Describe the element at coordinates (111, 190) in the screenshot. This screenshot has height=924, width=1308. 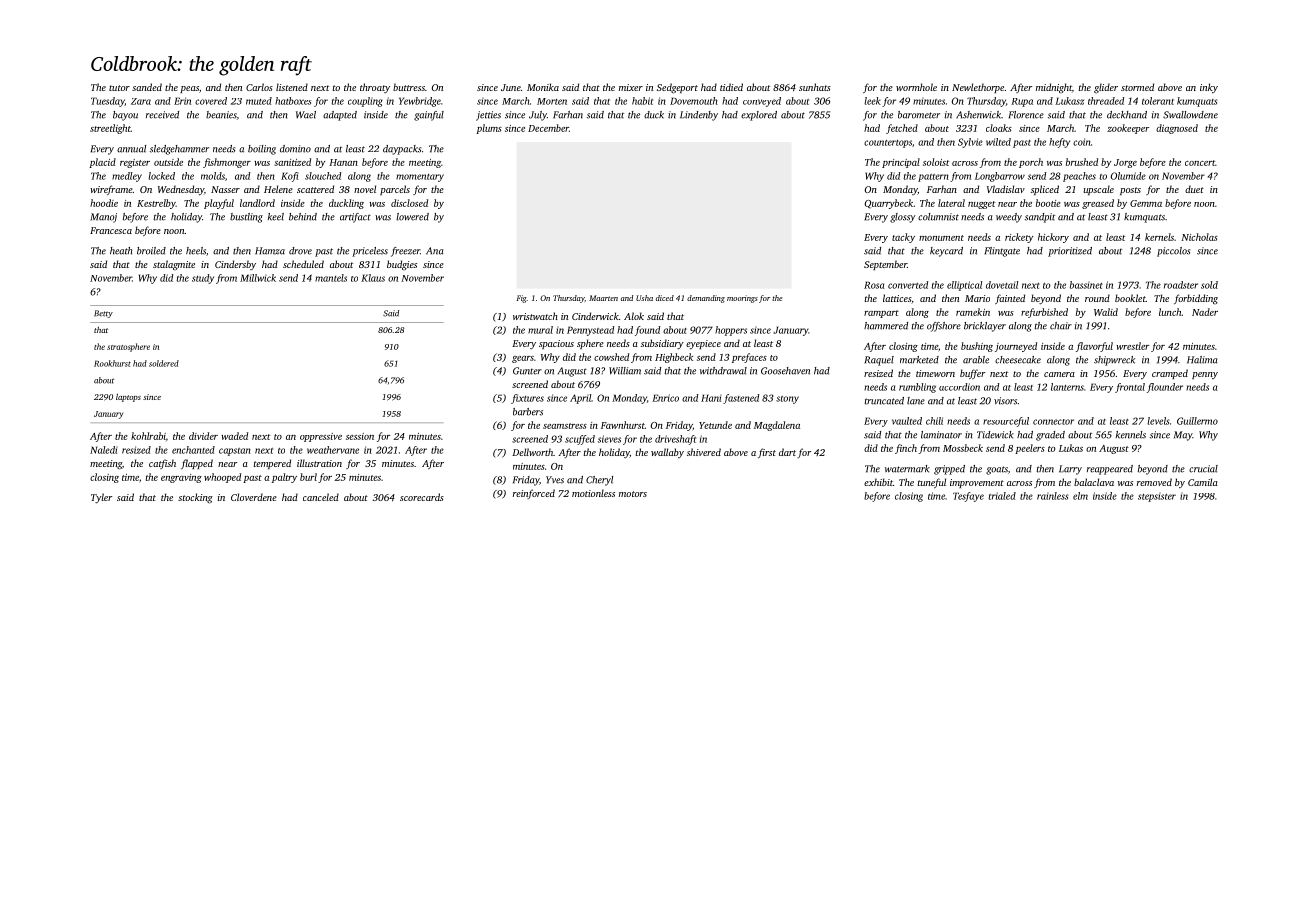
I see `wireframe` at that location.
